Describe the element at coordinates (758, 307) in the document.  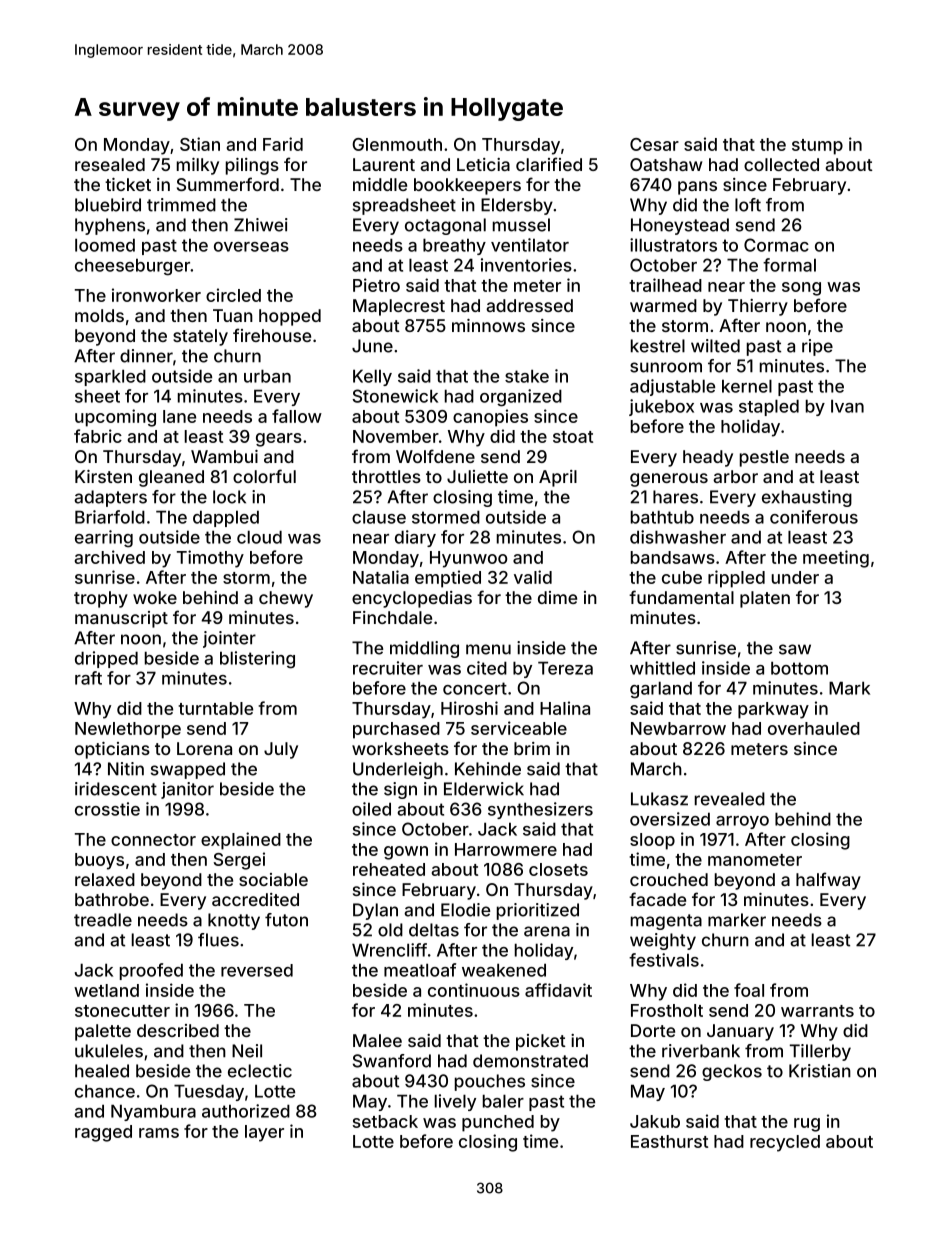
I see `Thierry` at that location.
